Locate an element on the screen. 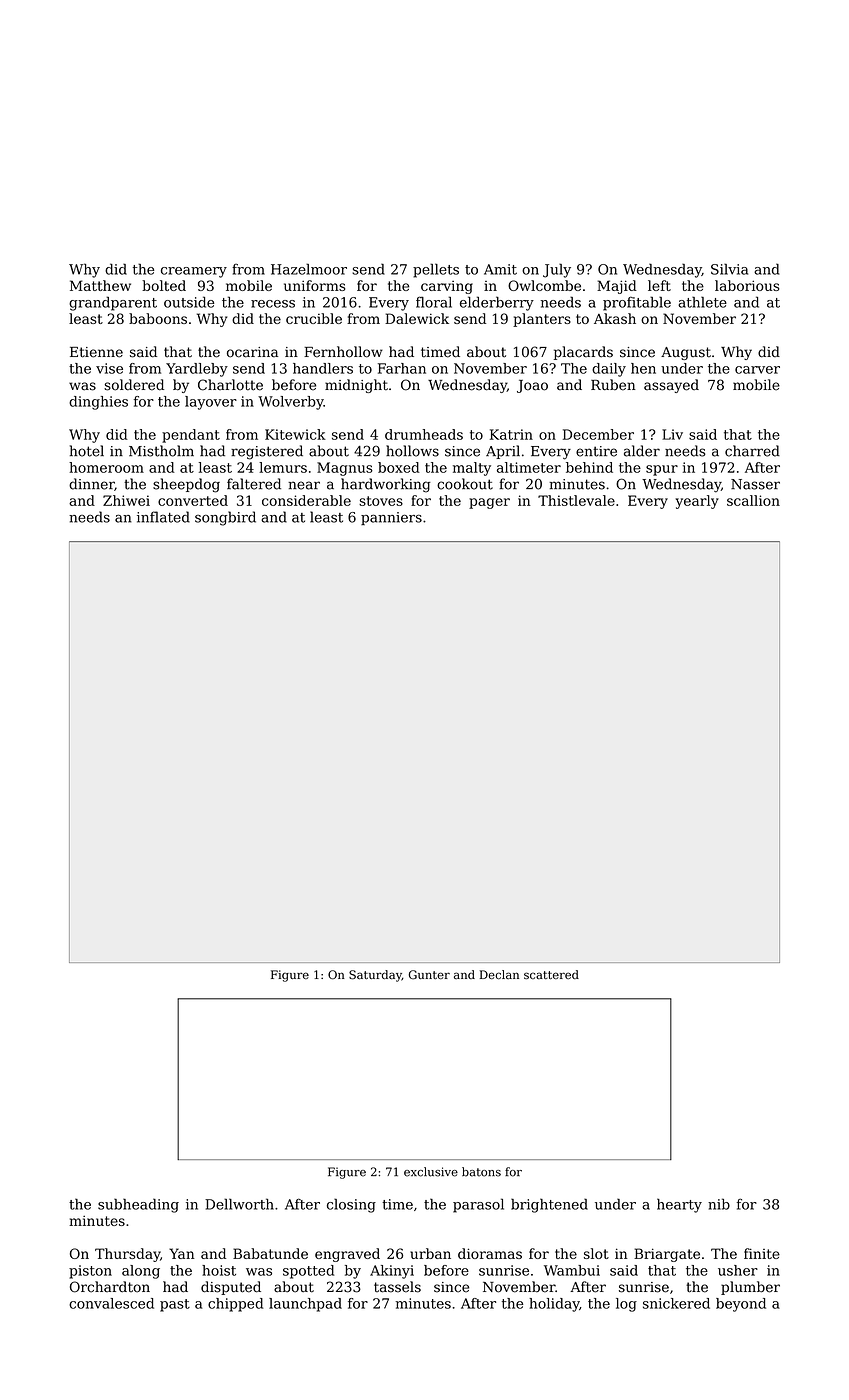  Etienne is located at coordinates (96, 352).
